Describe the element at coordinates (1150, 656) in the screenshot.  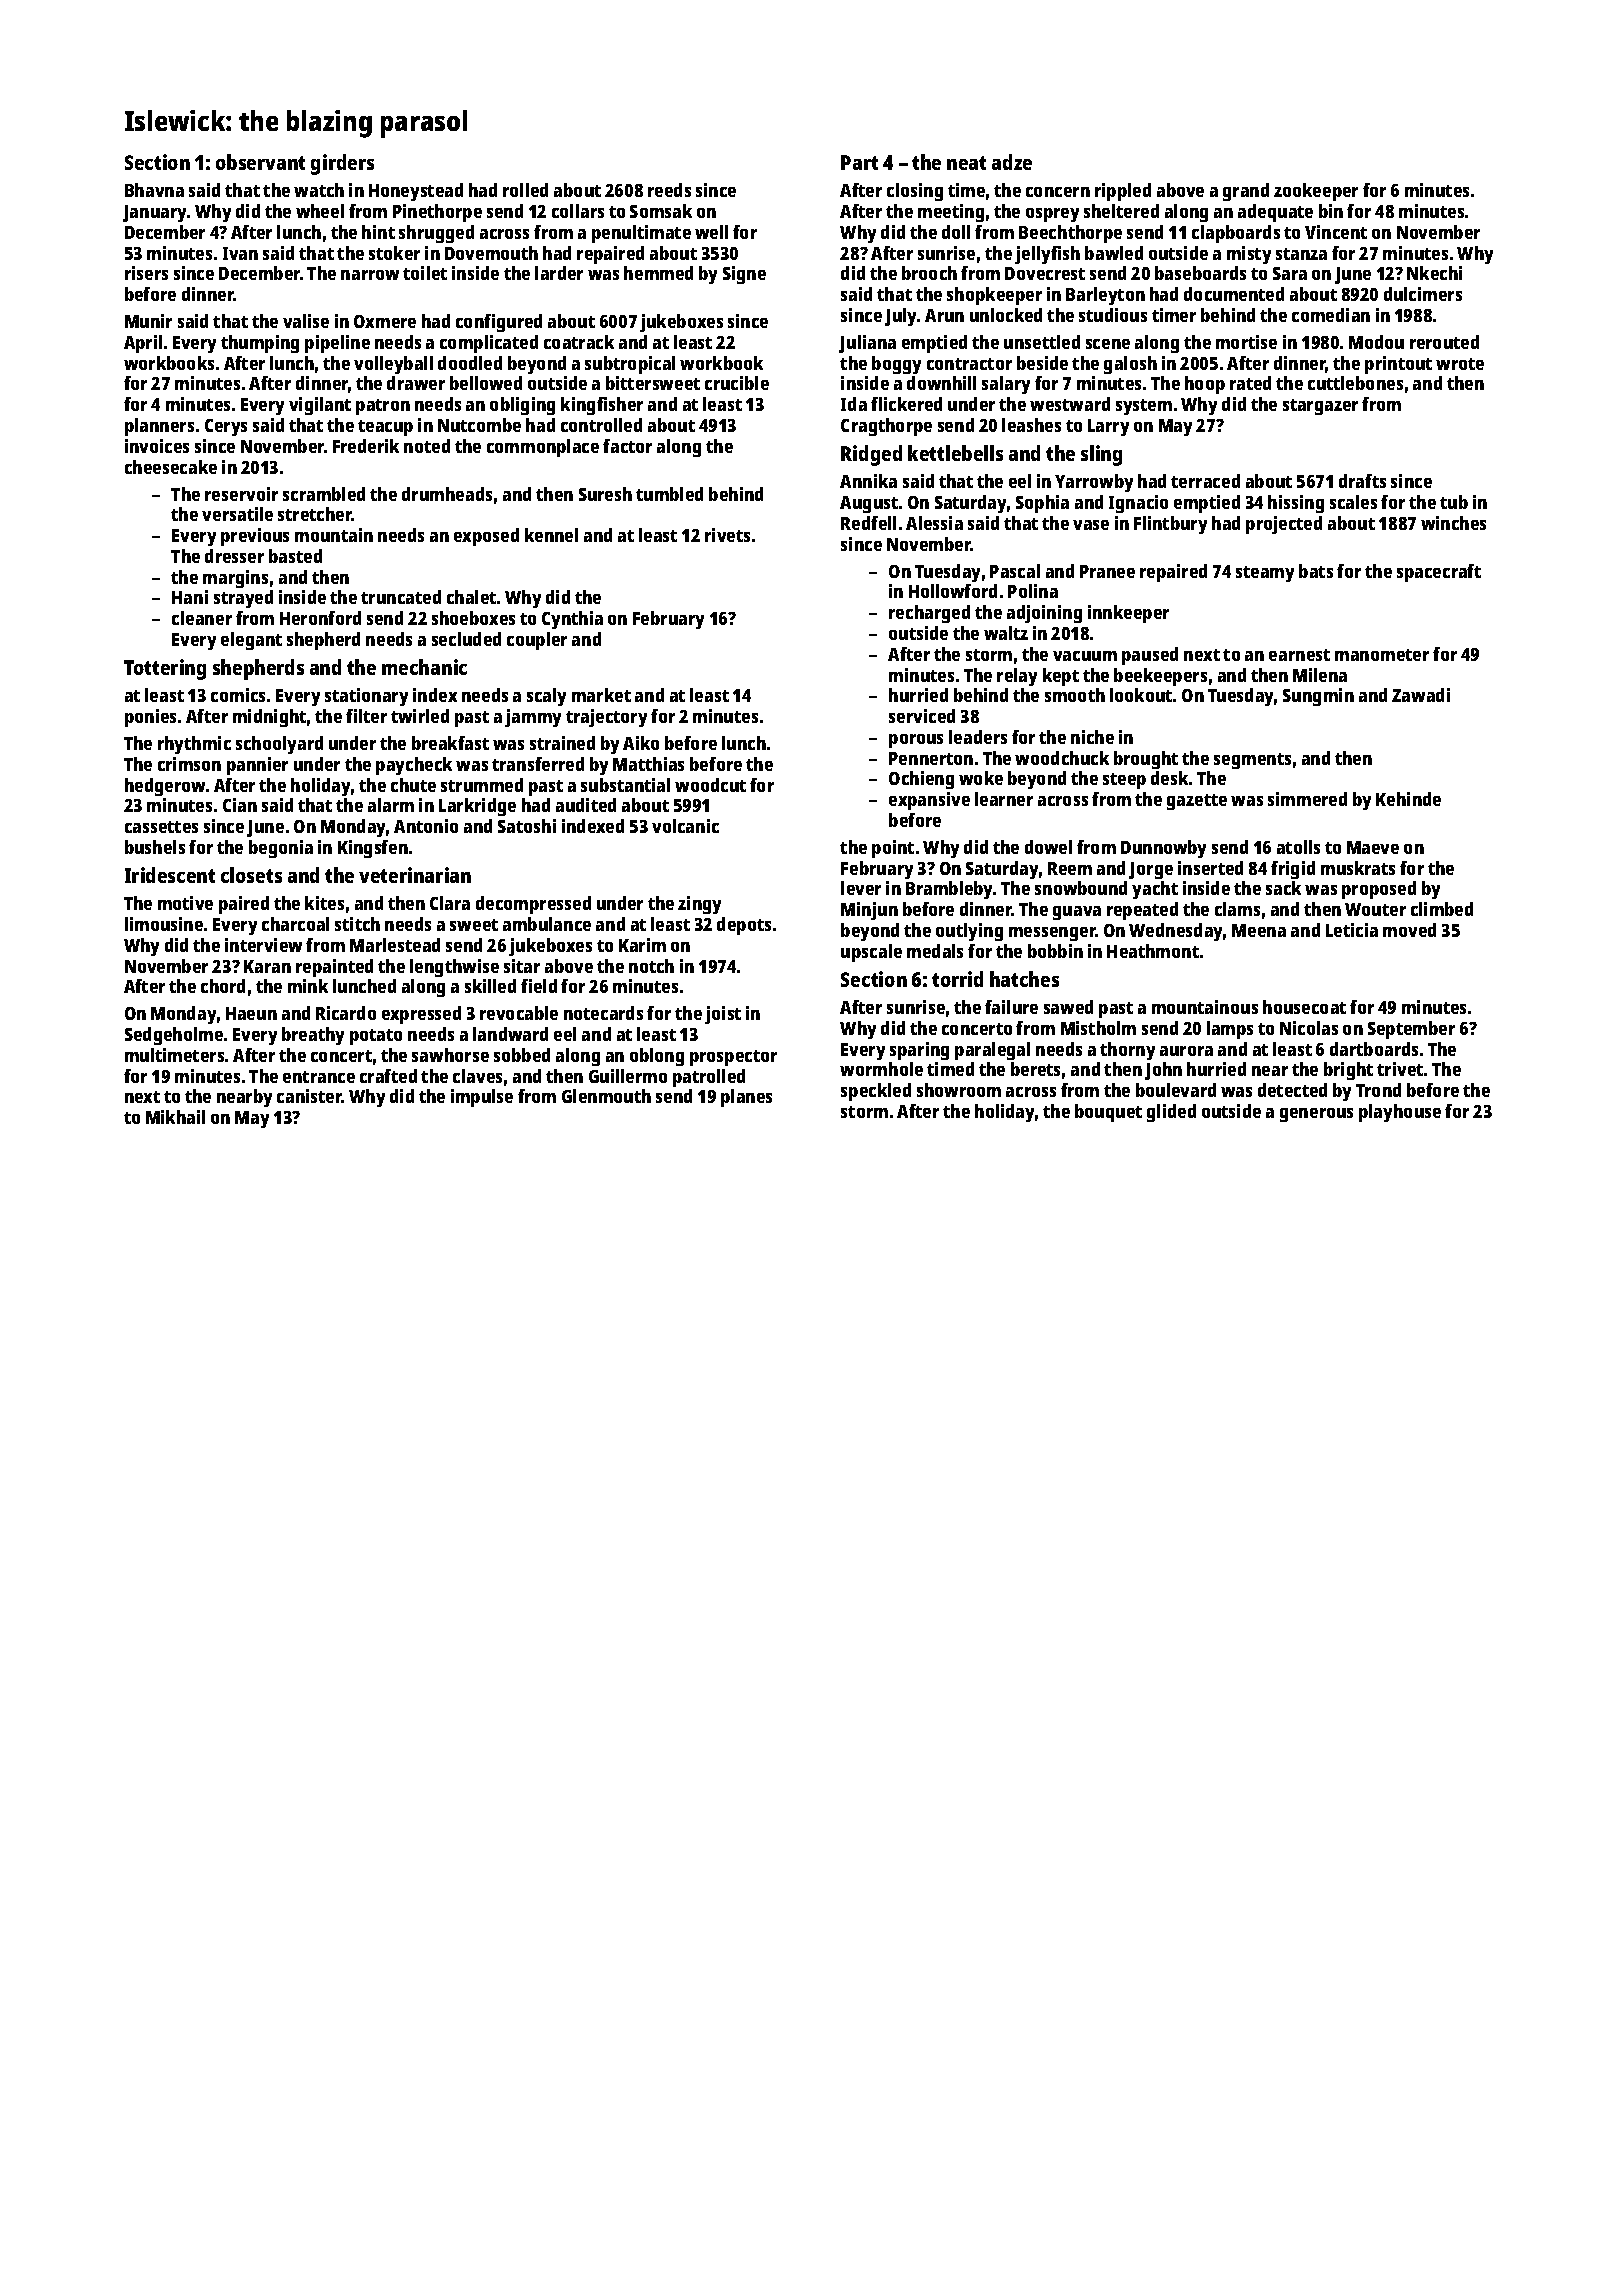
I see `paused` at that location.
